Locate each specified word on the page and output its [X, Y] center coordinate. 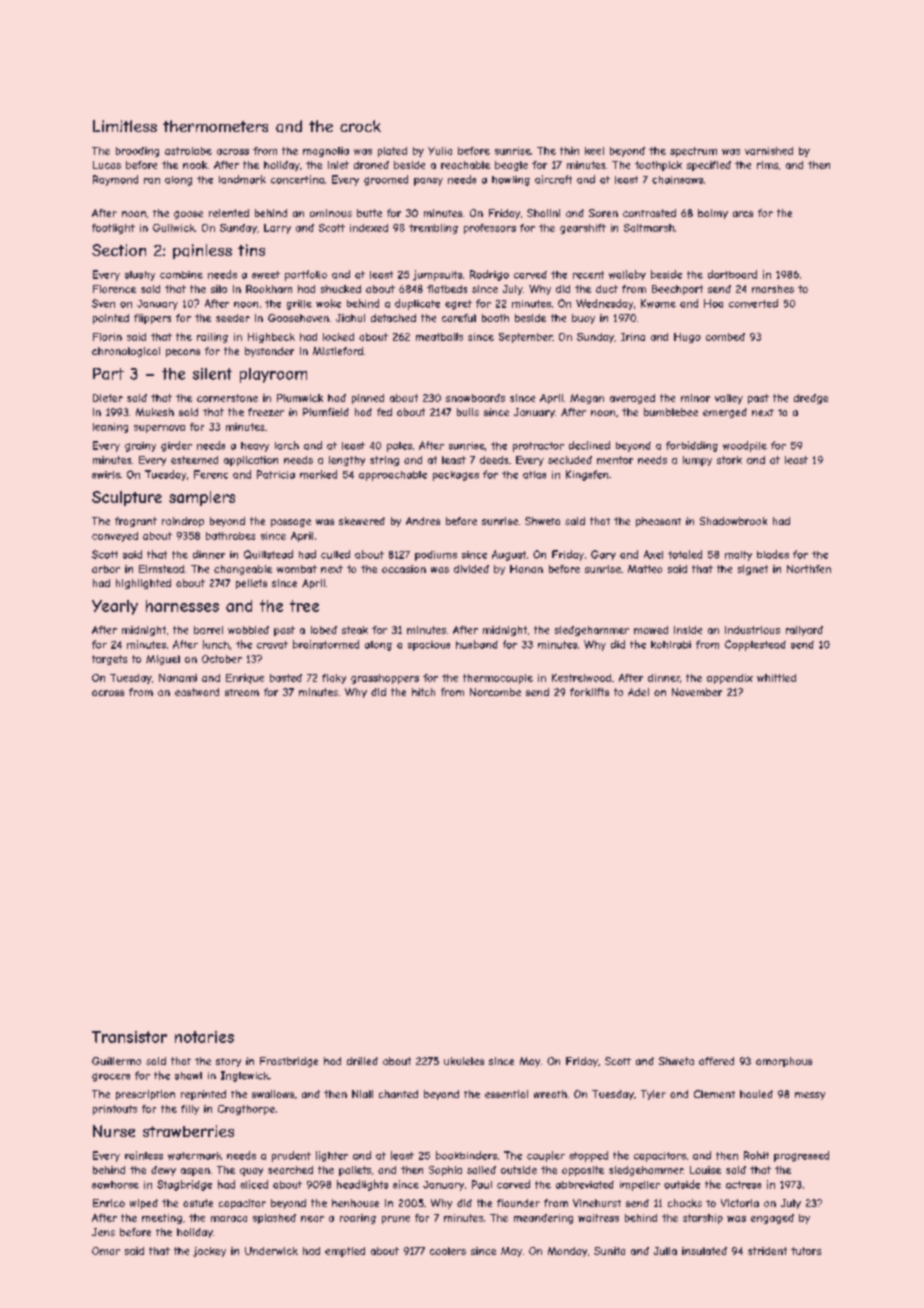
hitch [423, 692]
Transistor [129, 1037]
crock [360, 126]
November [697, 692]
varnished [769, 151]
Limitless [125, 126]
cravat [272, 645]
